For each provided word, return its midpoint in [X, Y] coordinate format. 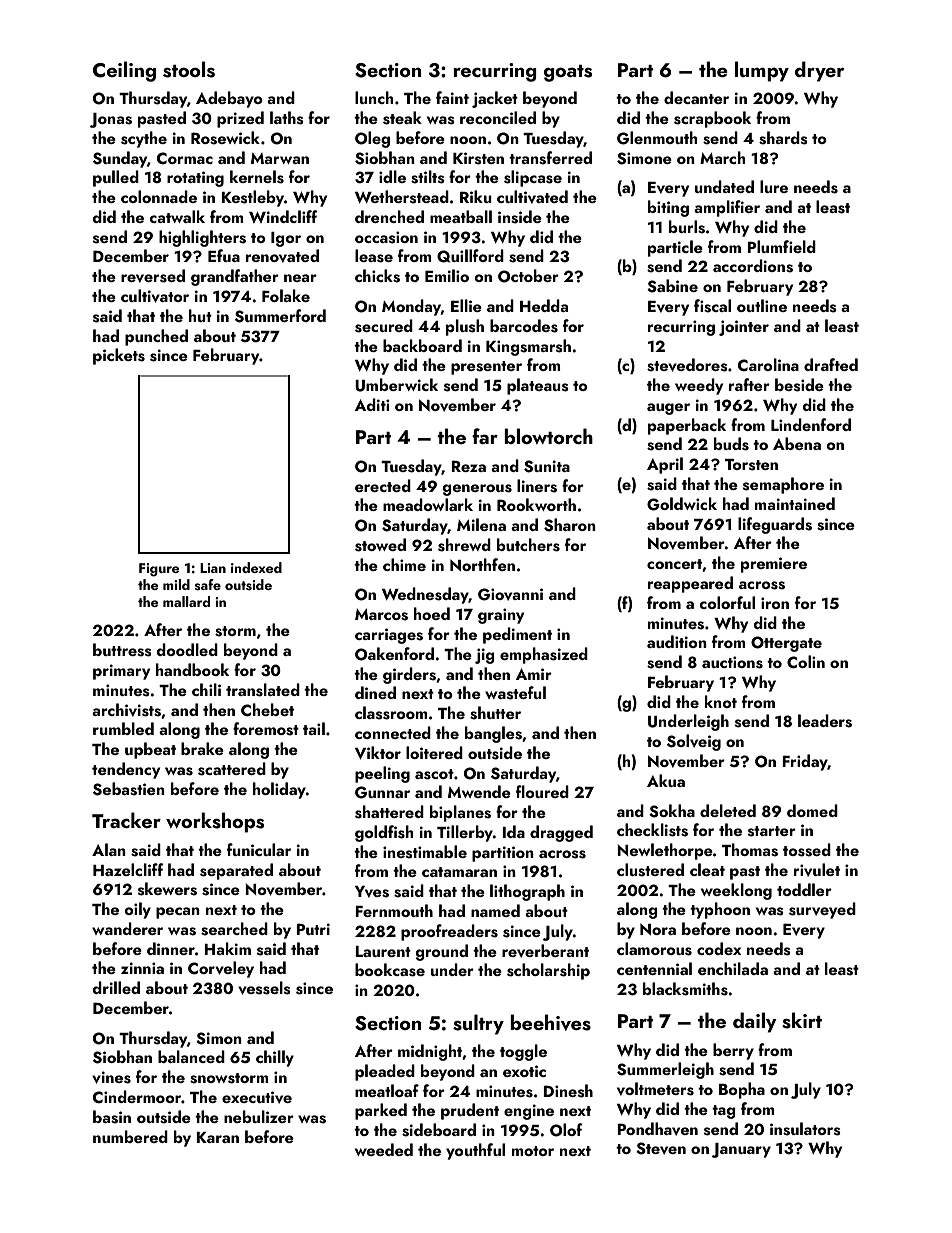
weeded [384, 1149]
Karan [217, 1137]
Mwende [479, 791]
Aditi [372, 404]
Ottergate [786, 644]
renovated [282, 256]
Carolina [768, 365]
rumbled [123, 728]
